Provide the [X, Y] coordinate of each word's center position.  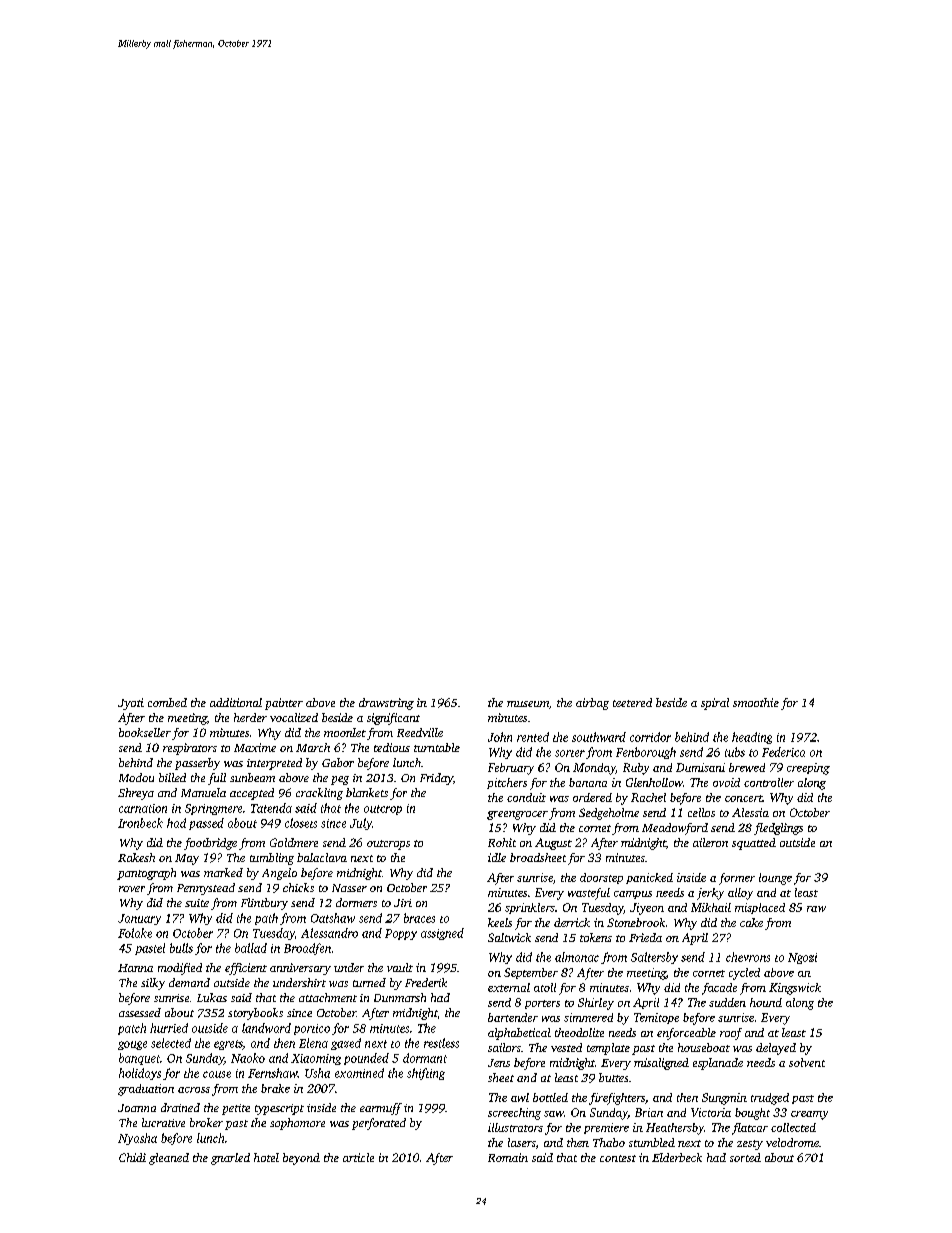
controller [769, 782]
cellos [701, 812]
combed [167, 702]
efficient [246, 969]
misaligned [661, 1064]
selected [171, 1043]
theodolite [579, 1032]
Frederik [426, 982]
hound [766, 1002]
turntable [437, 747]
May [187, 859]
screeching [514, 1114]
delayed [776, 1049]
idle [497, 857]
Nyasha [137, 1139]
